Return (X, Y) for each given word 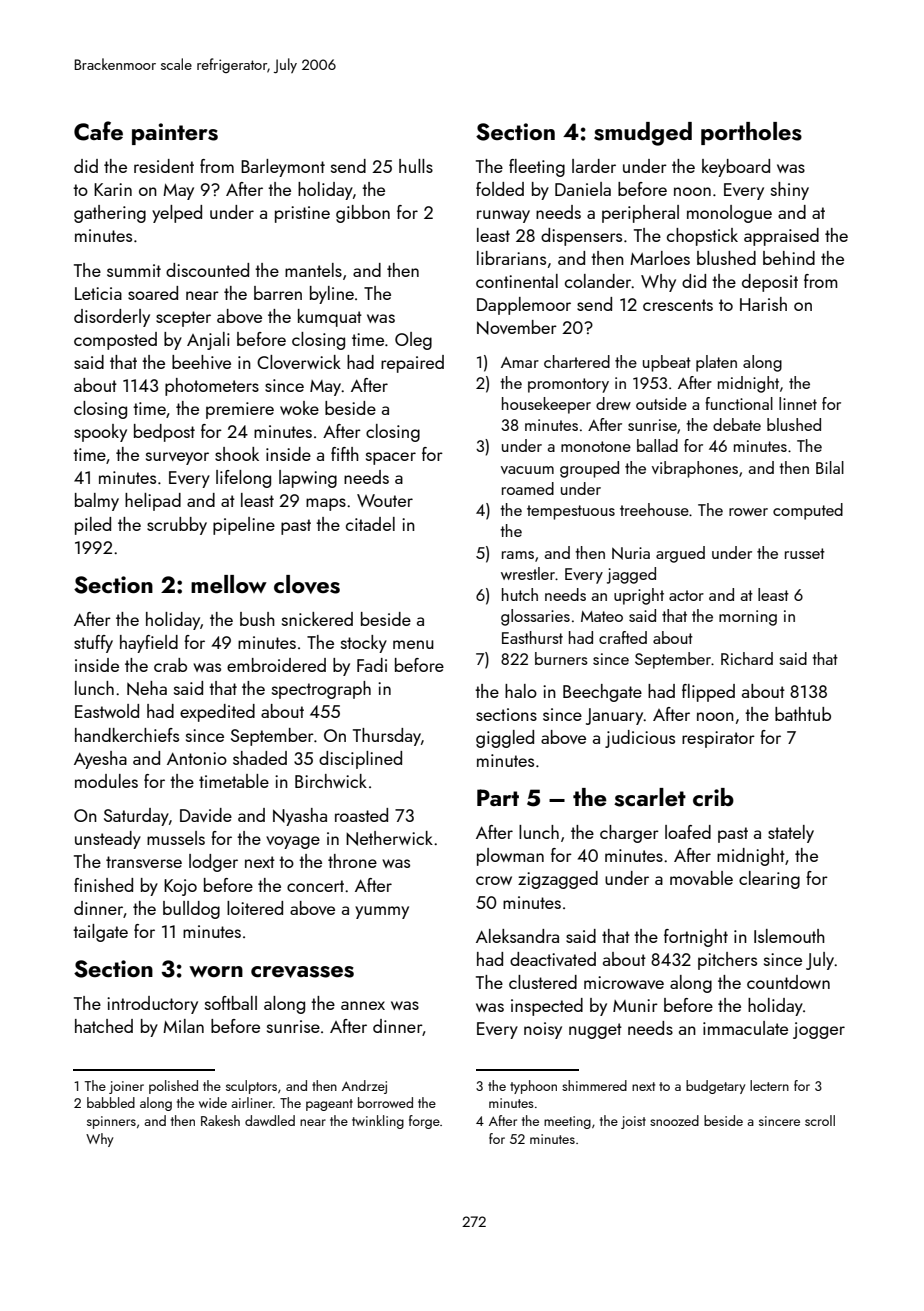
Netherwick (389, 838)
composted (115, 341)
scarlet (650, 797)
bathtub (803, 714)
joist (633, 1122)
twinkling (378, 1122)
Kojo (180, 887)
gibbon (363, 214)
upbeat (667, 363)
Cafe (98, 131)
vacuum (527, 470)
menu (413, 644)
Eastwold (107, 711)
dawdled (270, 1120)
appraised (781, 237)
